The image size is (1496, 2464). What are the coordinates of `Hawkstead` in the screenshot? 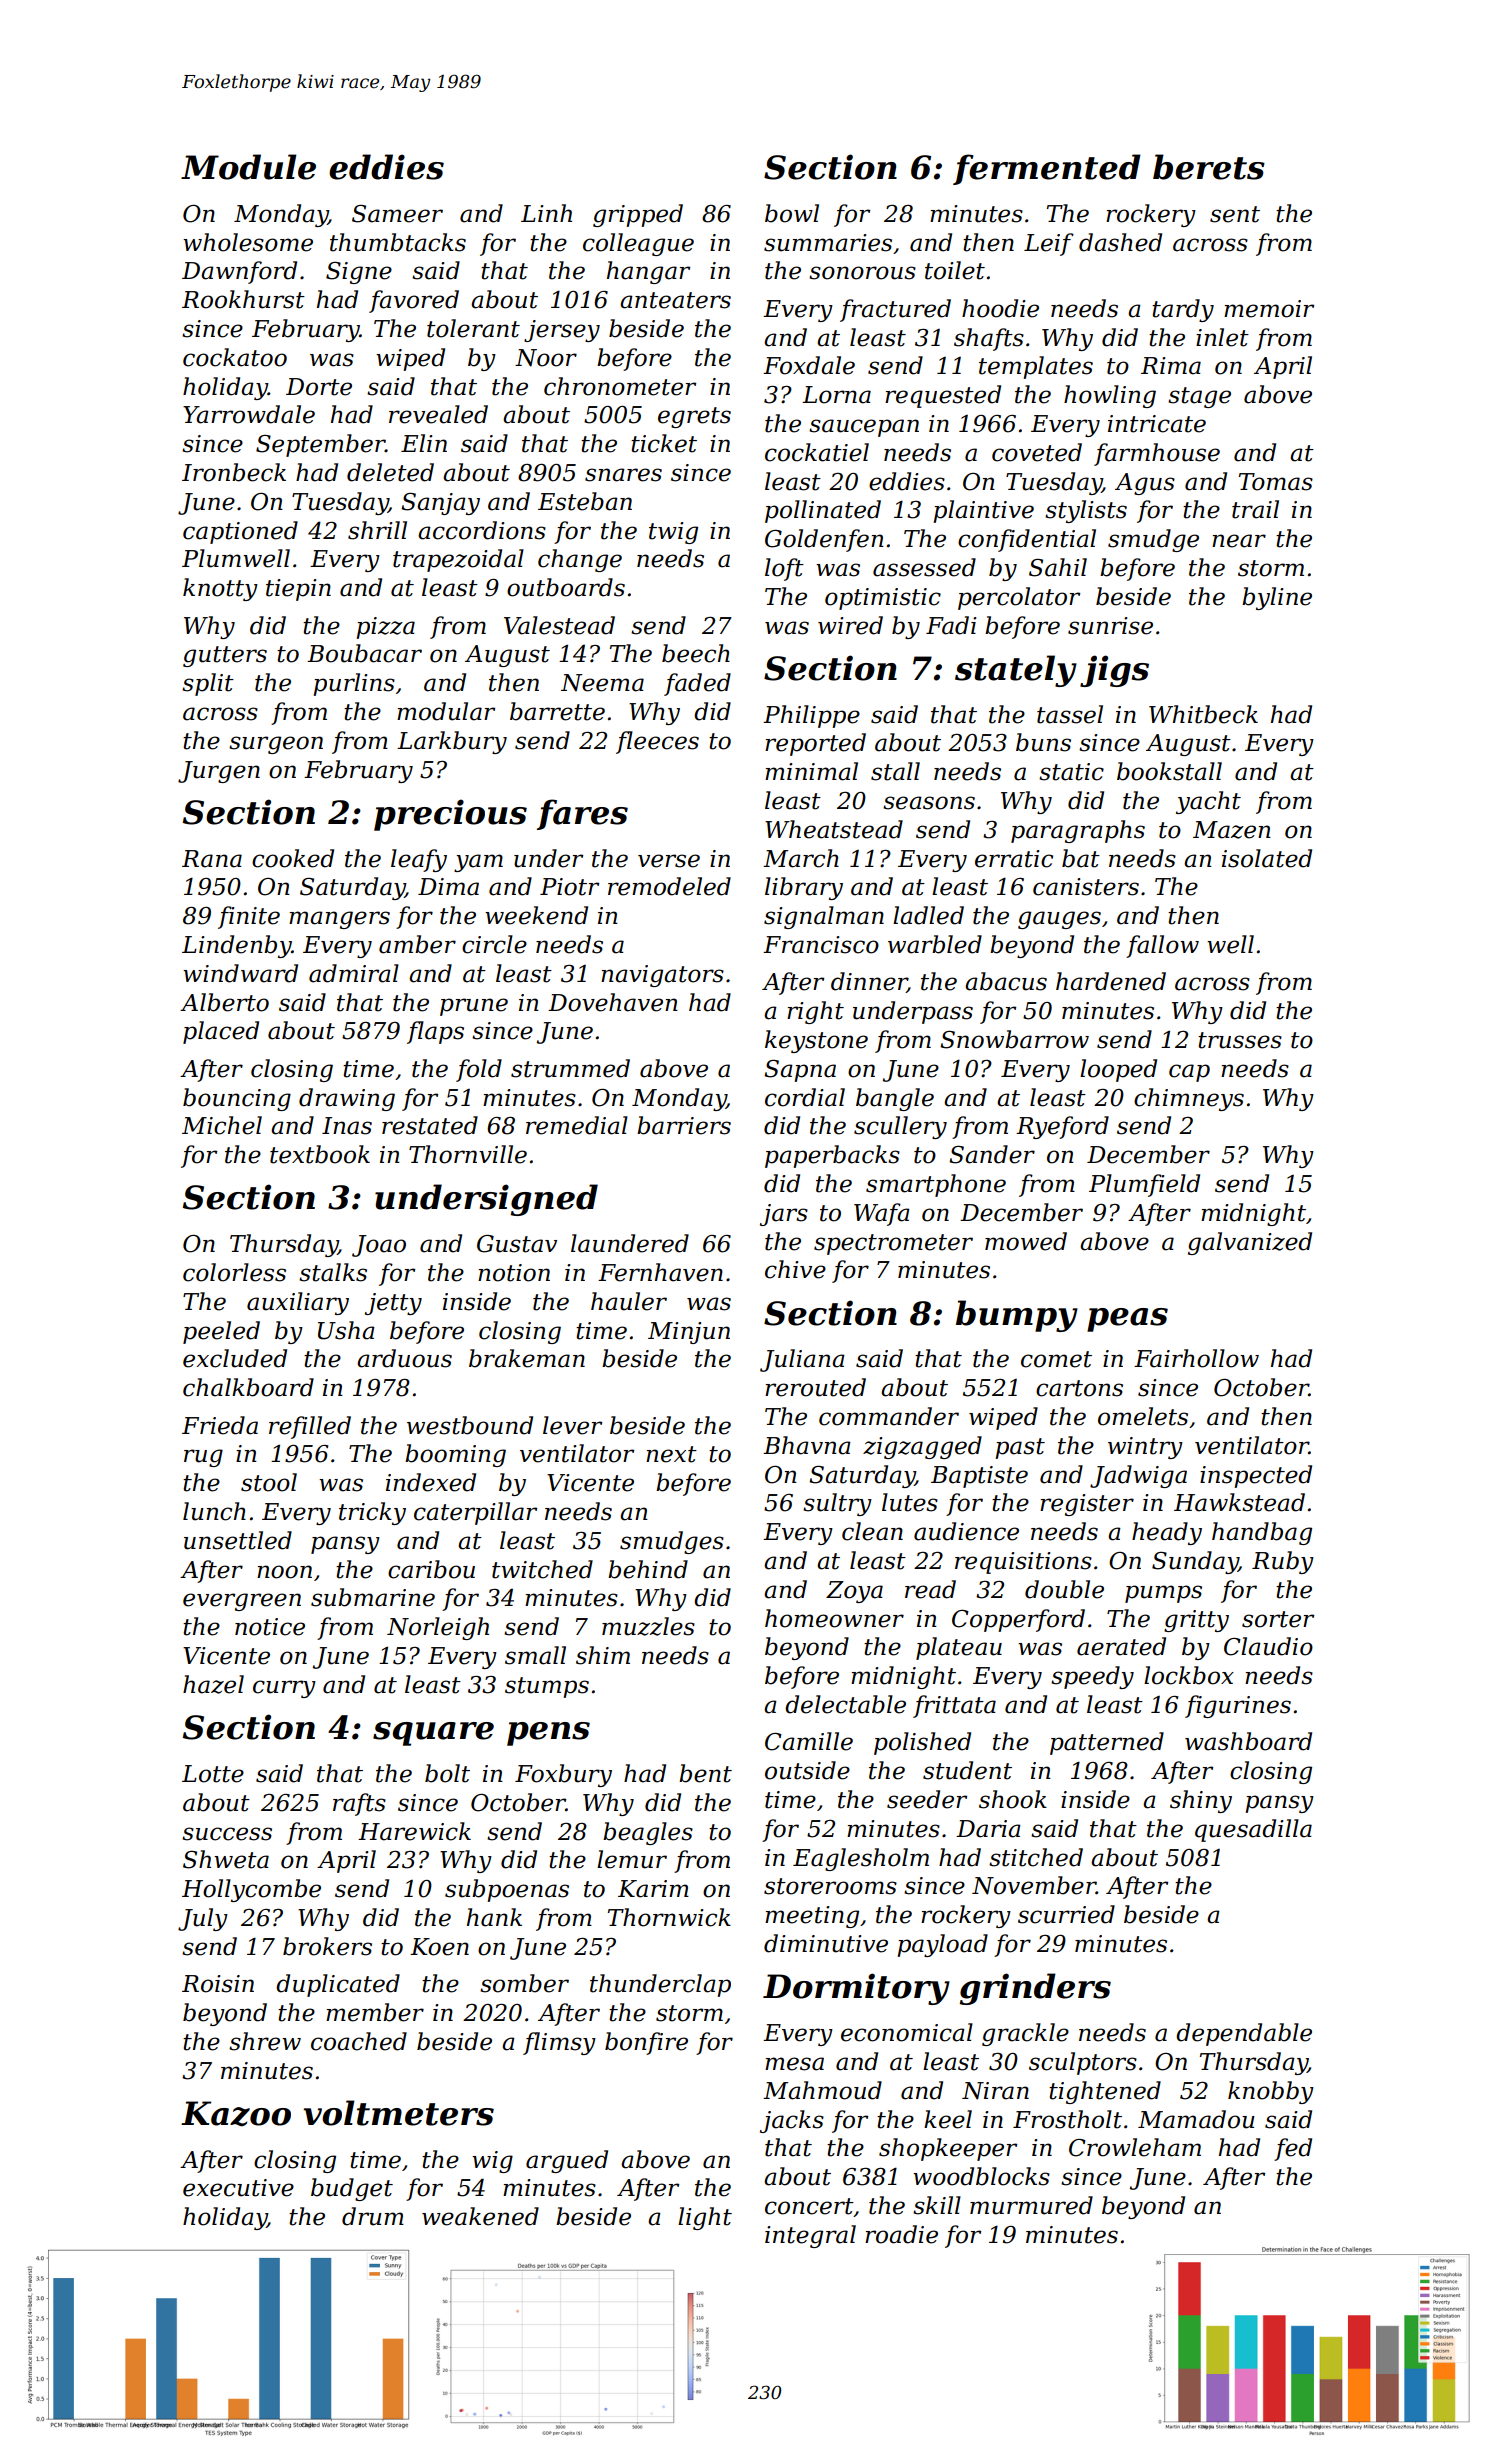 It's located at (1239, 1502).
